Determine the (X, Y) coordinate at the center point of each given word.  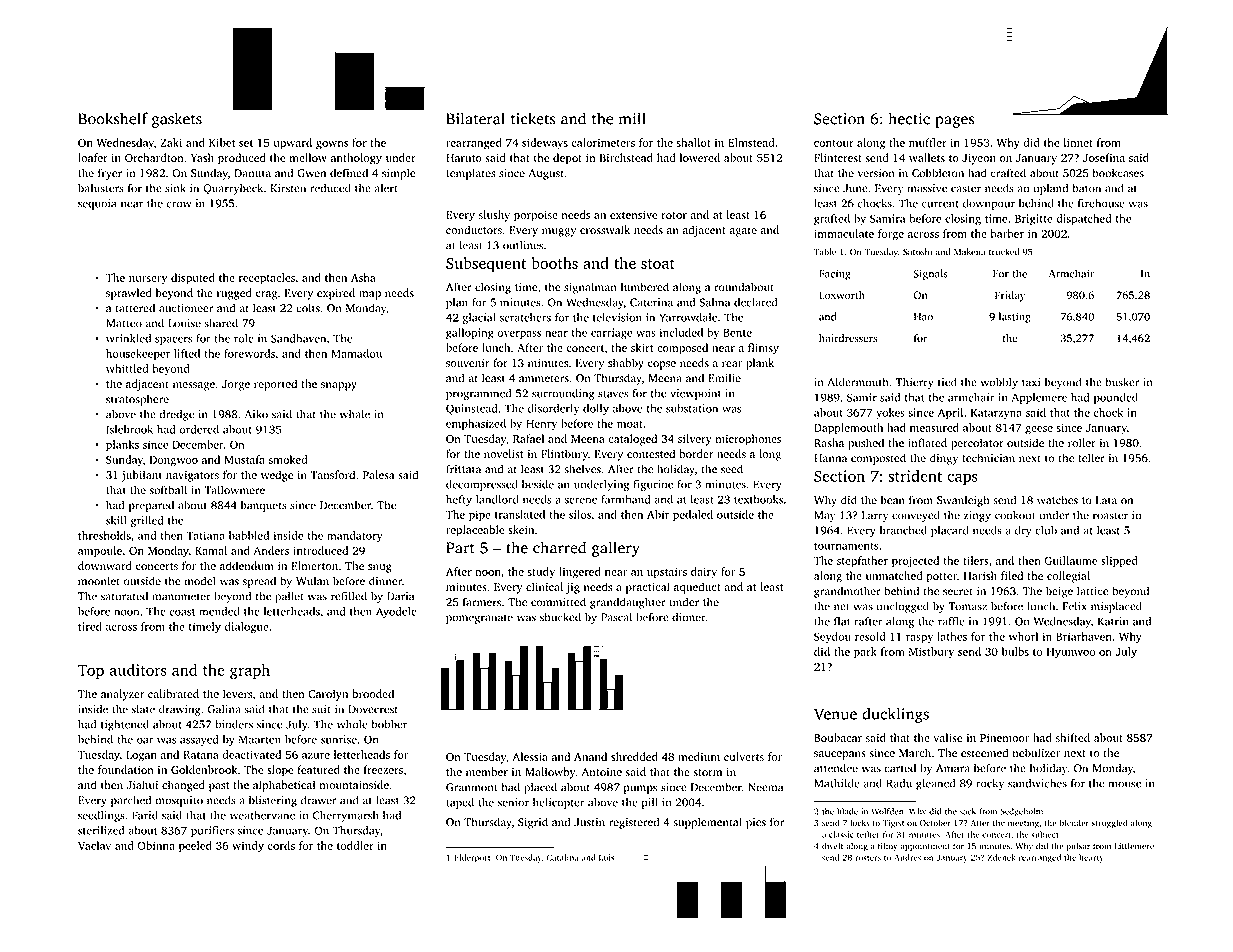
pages (954, 122)
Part (460, 548)
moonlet (99, 581)
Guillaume (1070, 560)
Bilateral (475, 118)
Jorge (236, 385)
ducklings (895, 715)
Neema (765, 787)
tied (947, 382)
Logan (141, 756)
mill (632, 118)
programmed (478, 394)
